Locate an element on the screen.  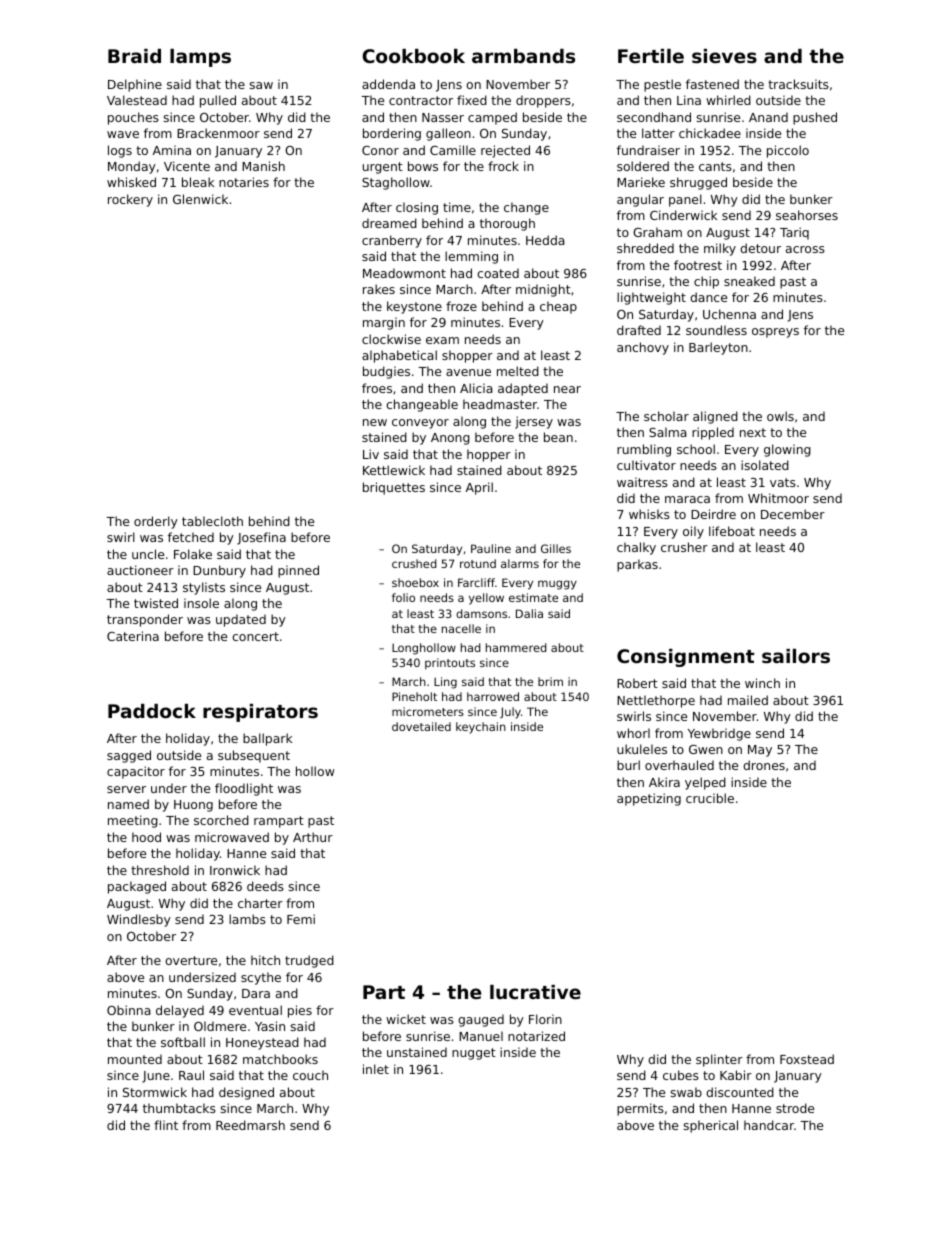
armbands is located at coordinates (523, 56).
